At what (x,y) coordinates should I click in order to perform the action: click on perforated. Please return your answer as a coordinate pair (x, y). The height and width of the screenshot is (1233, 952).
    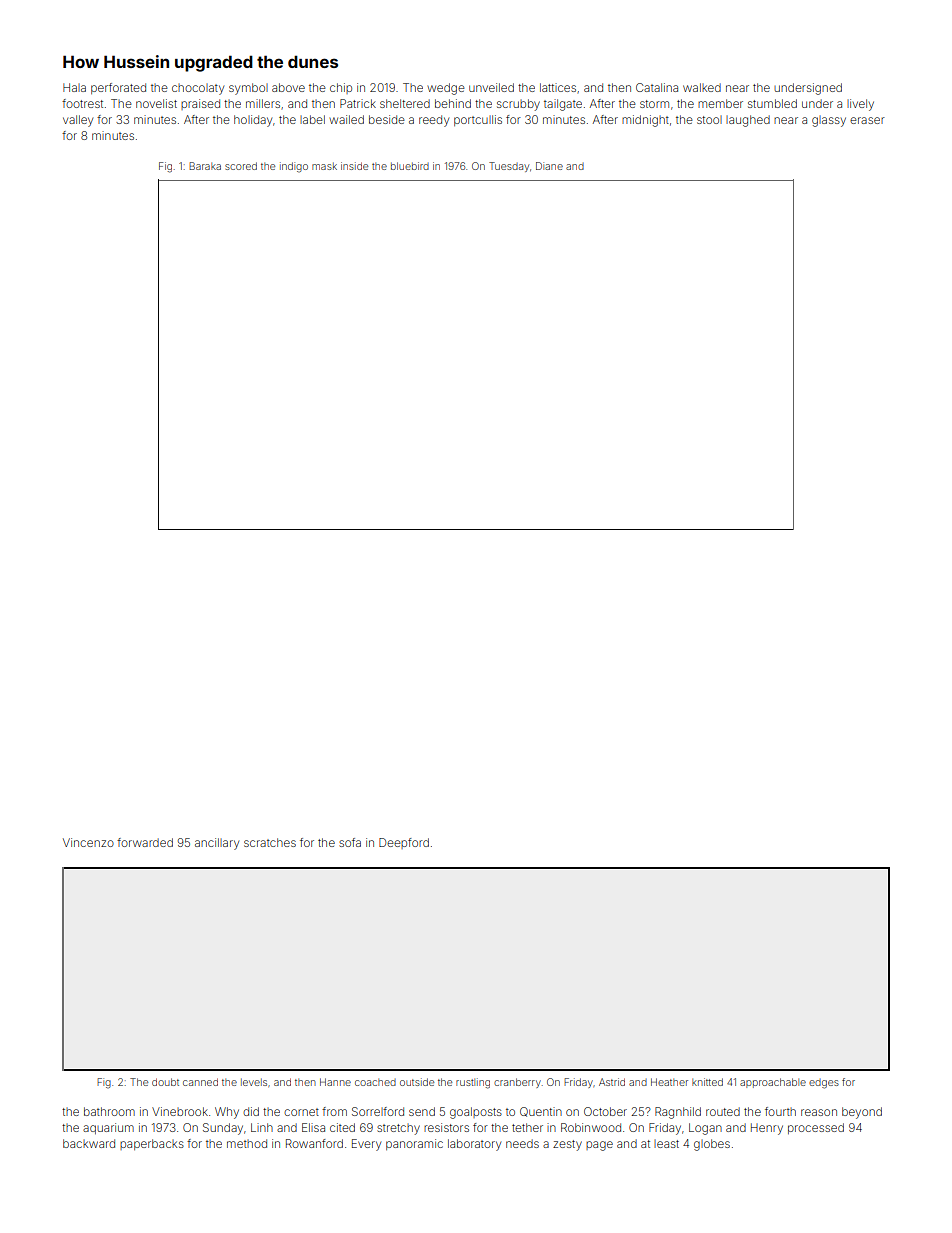
    Looking at the image, I should click on (118, 88).
